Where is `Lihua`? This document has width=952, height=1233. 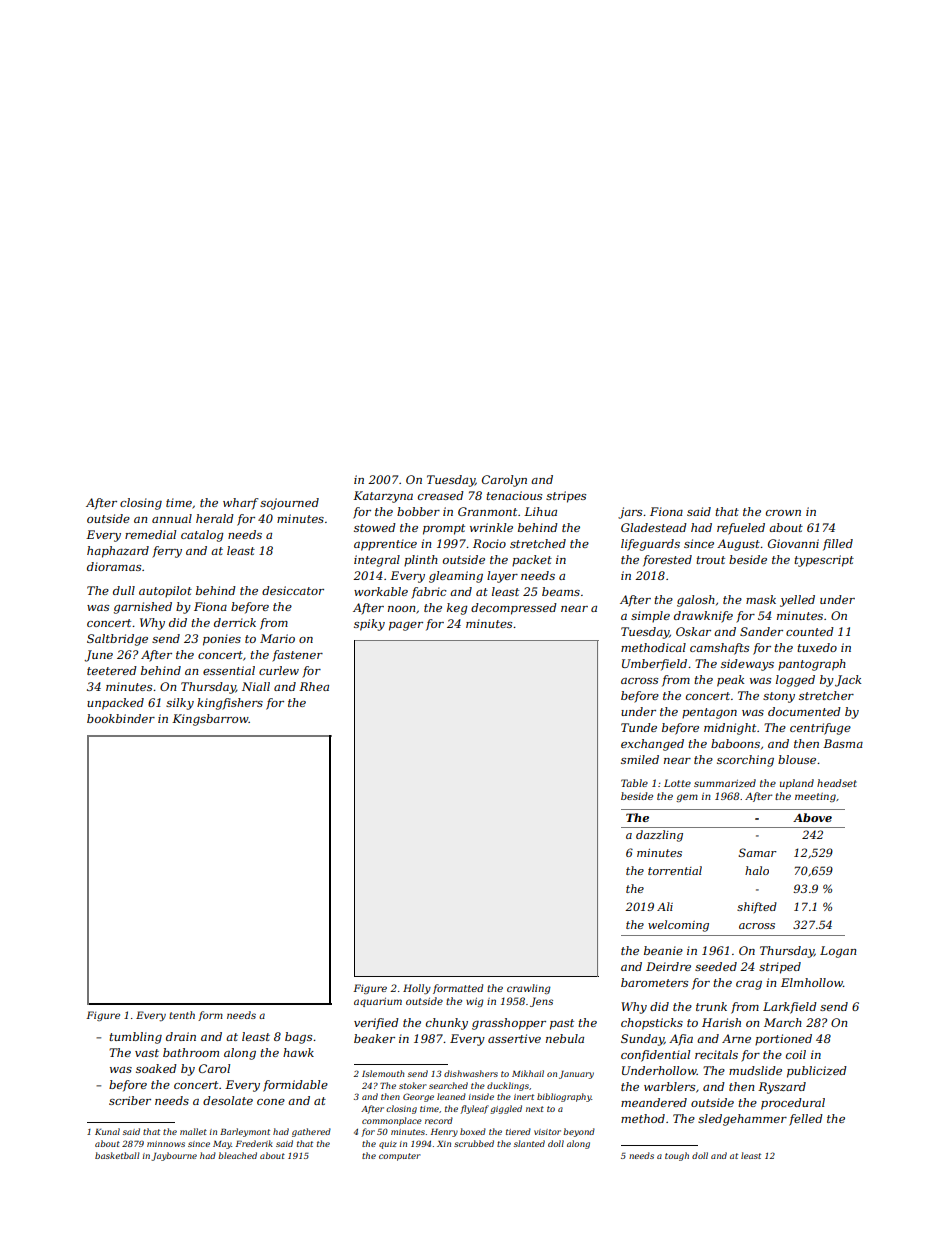 Lihua is located at coordinates (540, 511).
